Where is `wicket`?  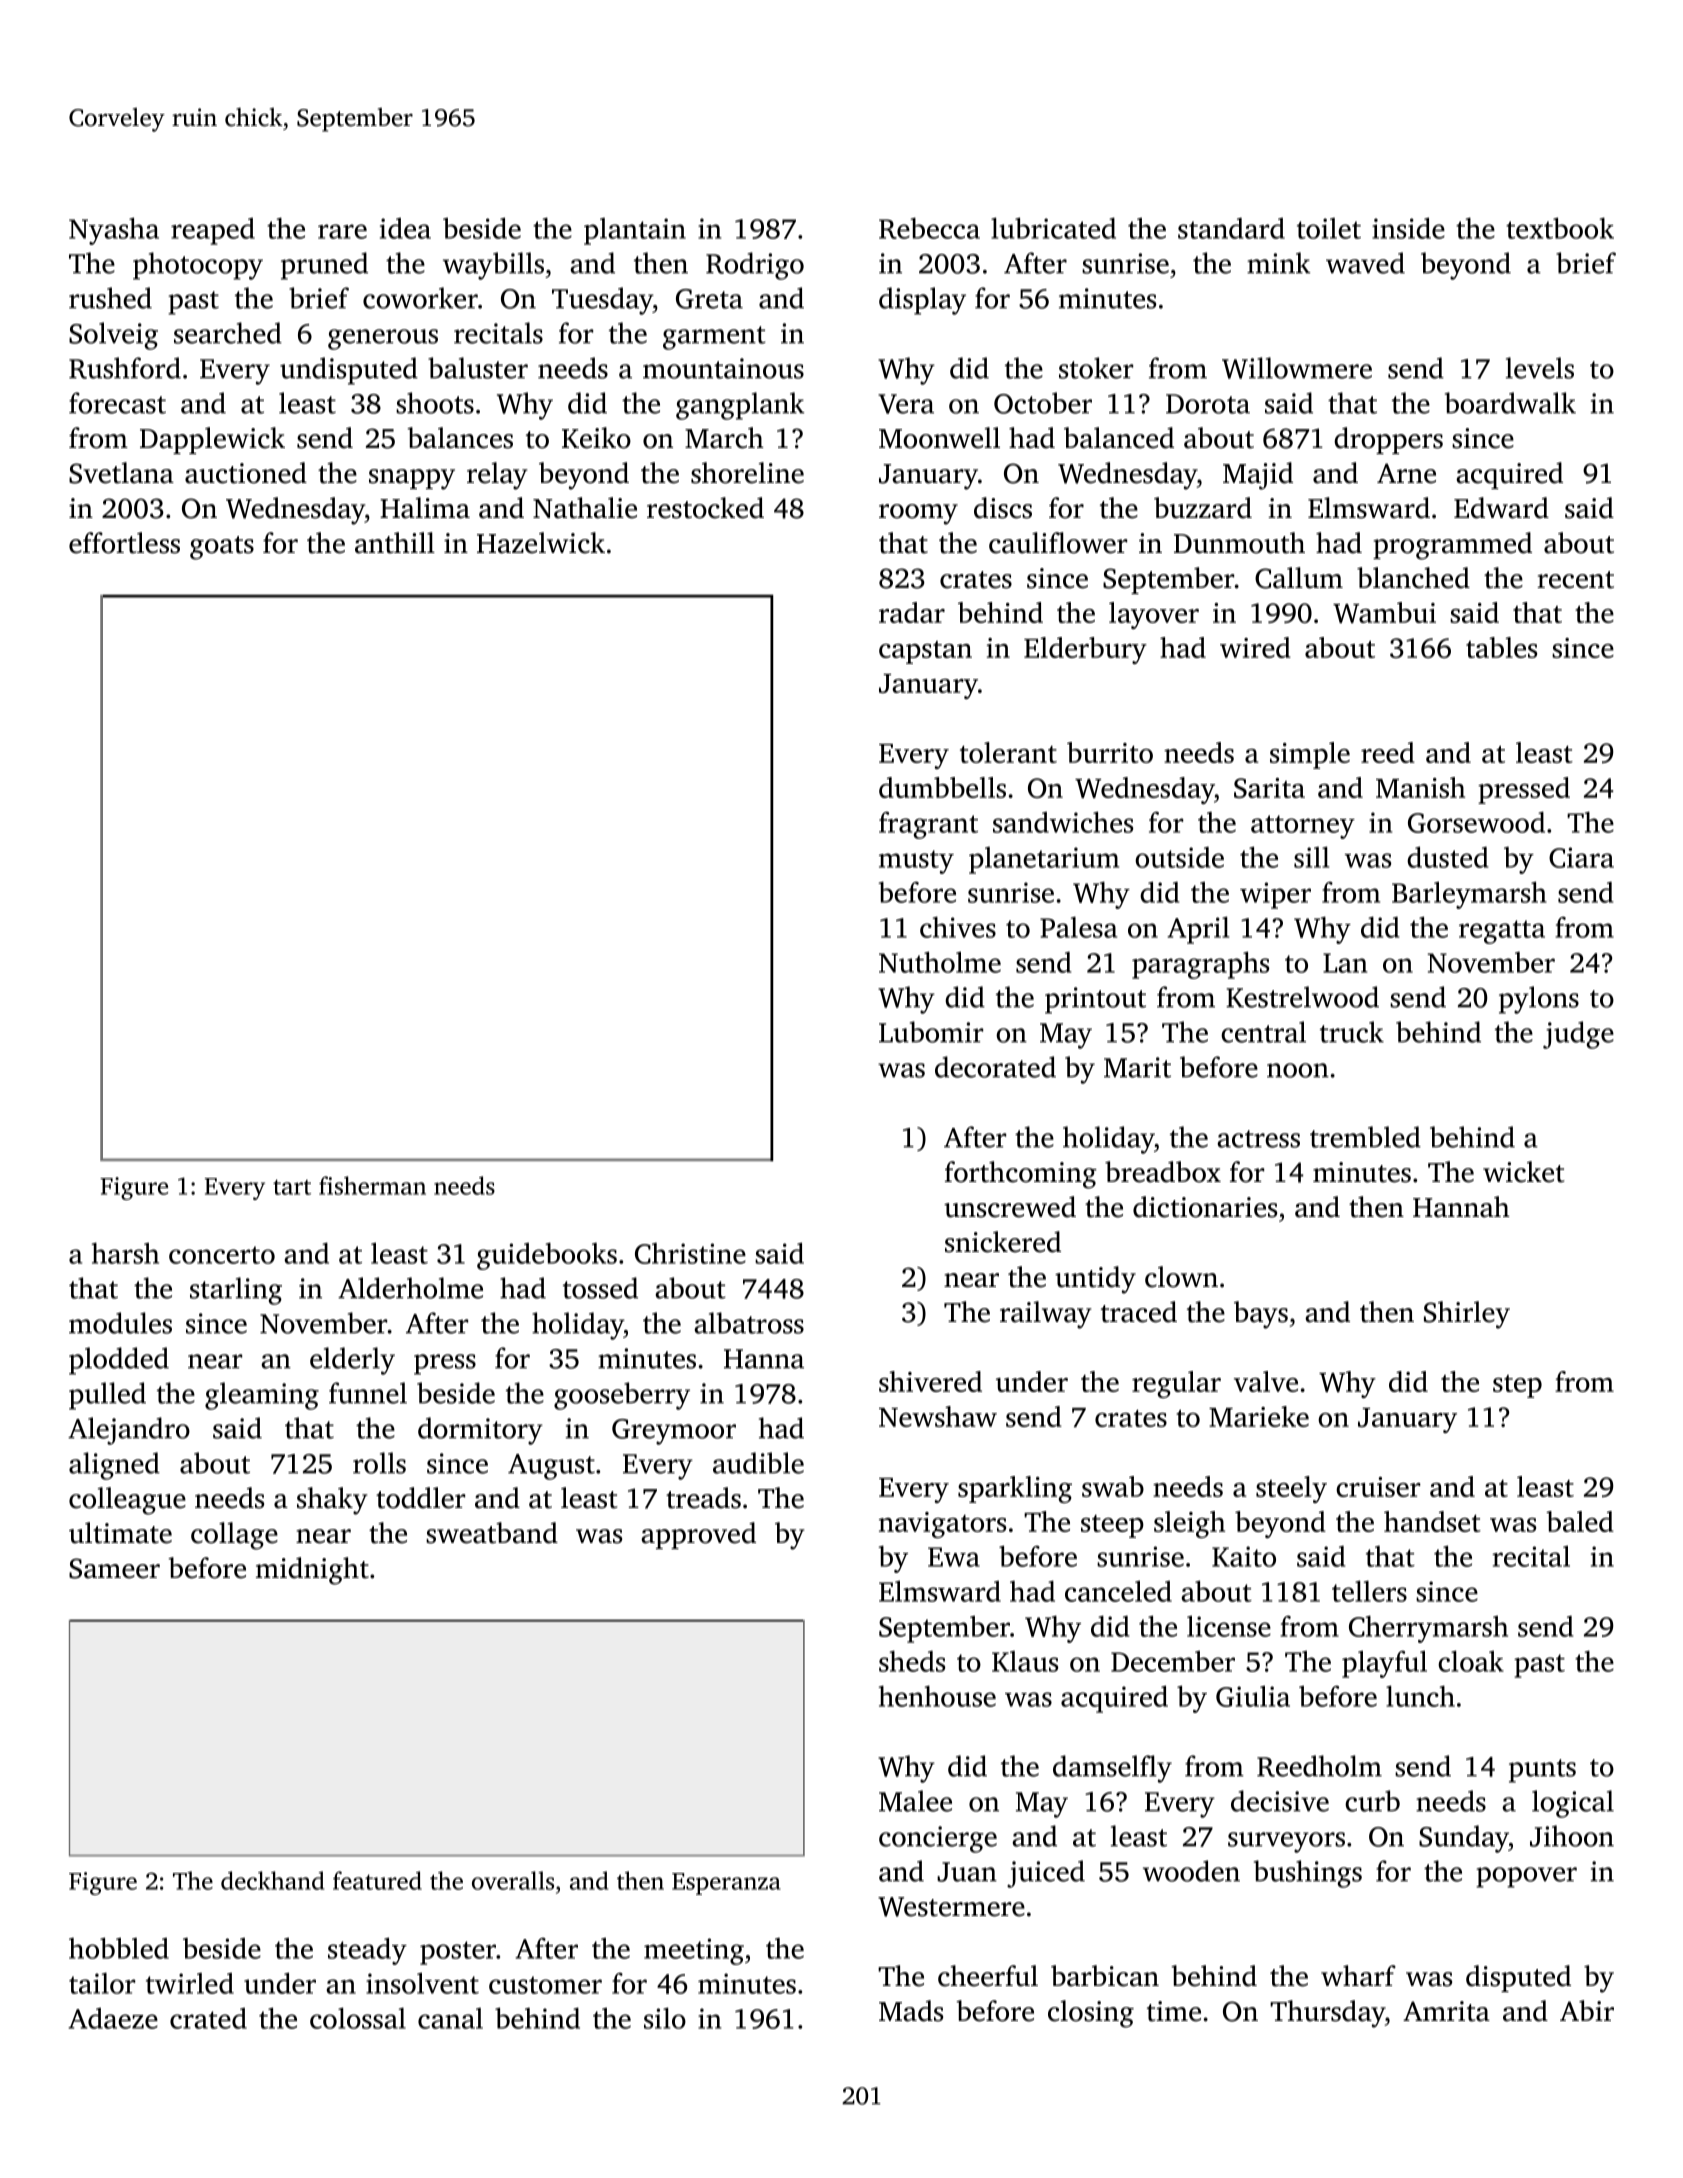 wicket is located at coordinates (1523, 1172).
